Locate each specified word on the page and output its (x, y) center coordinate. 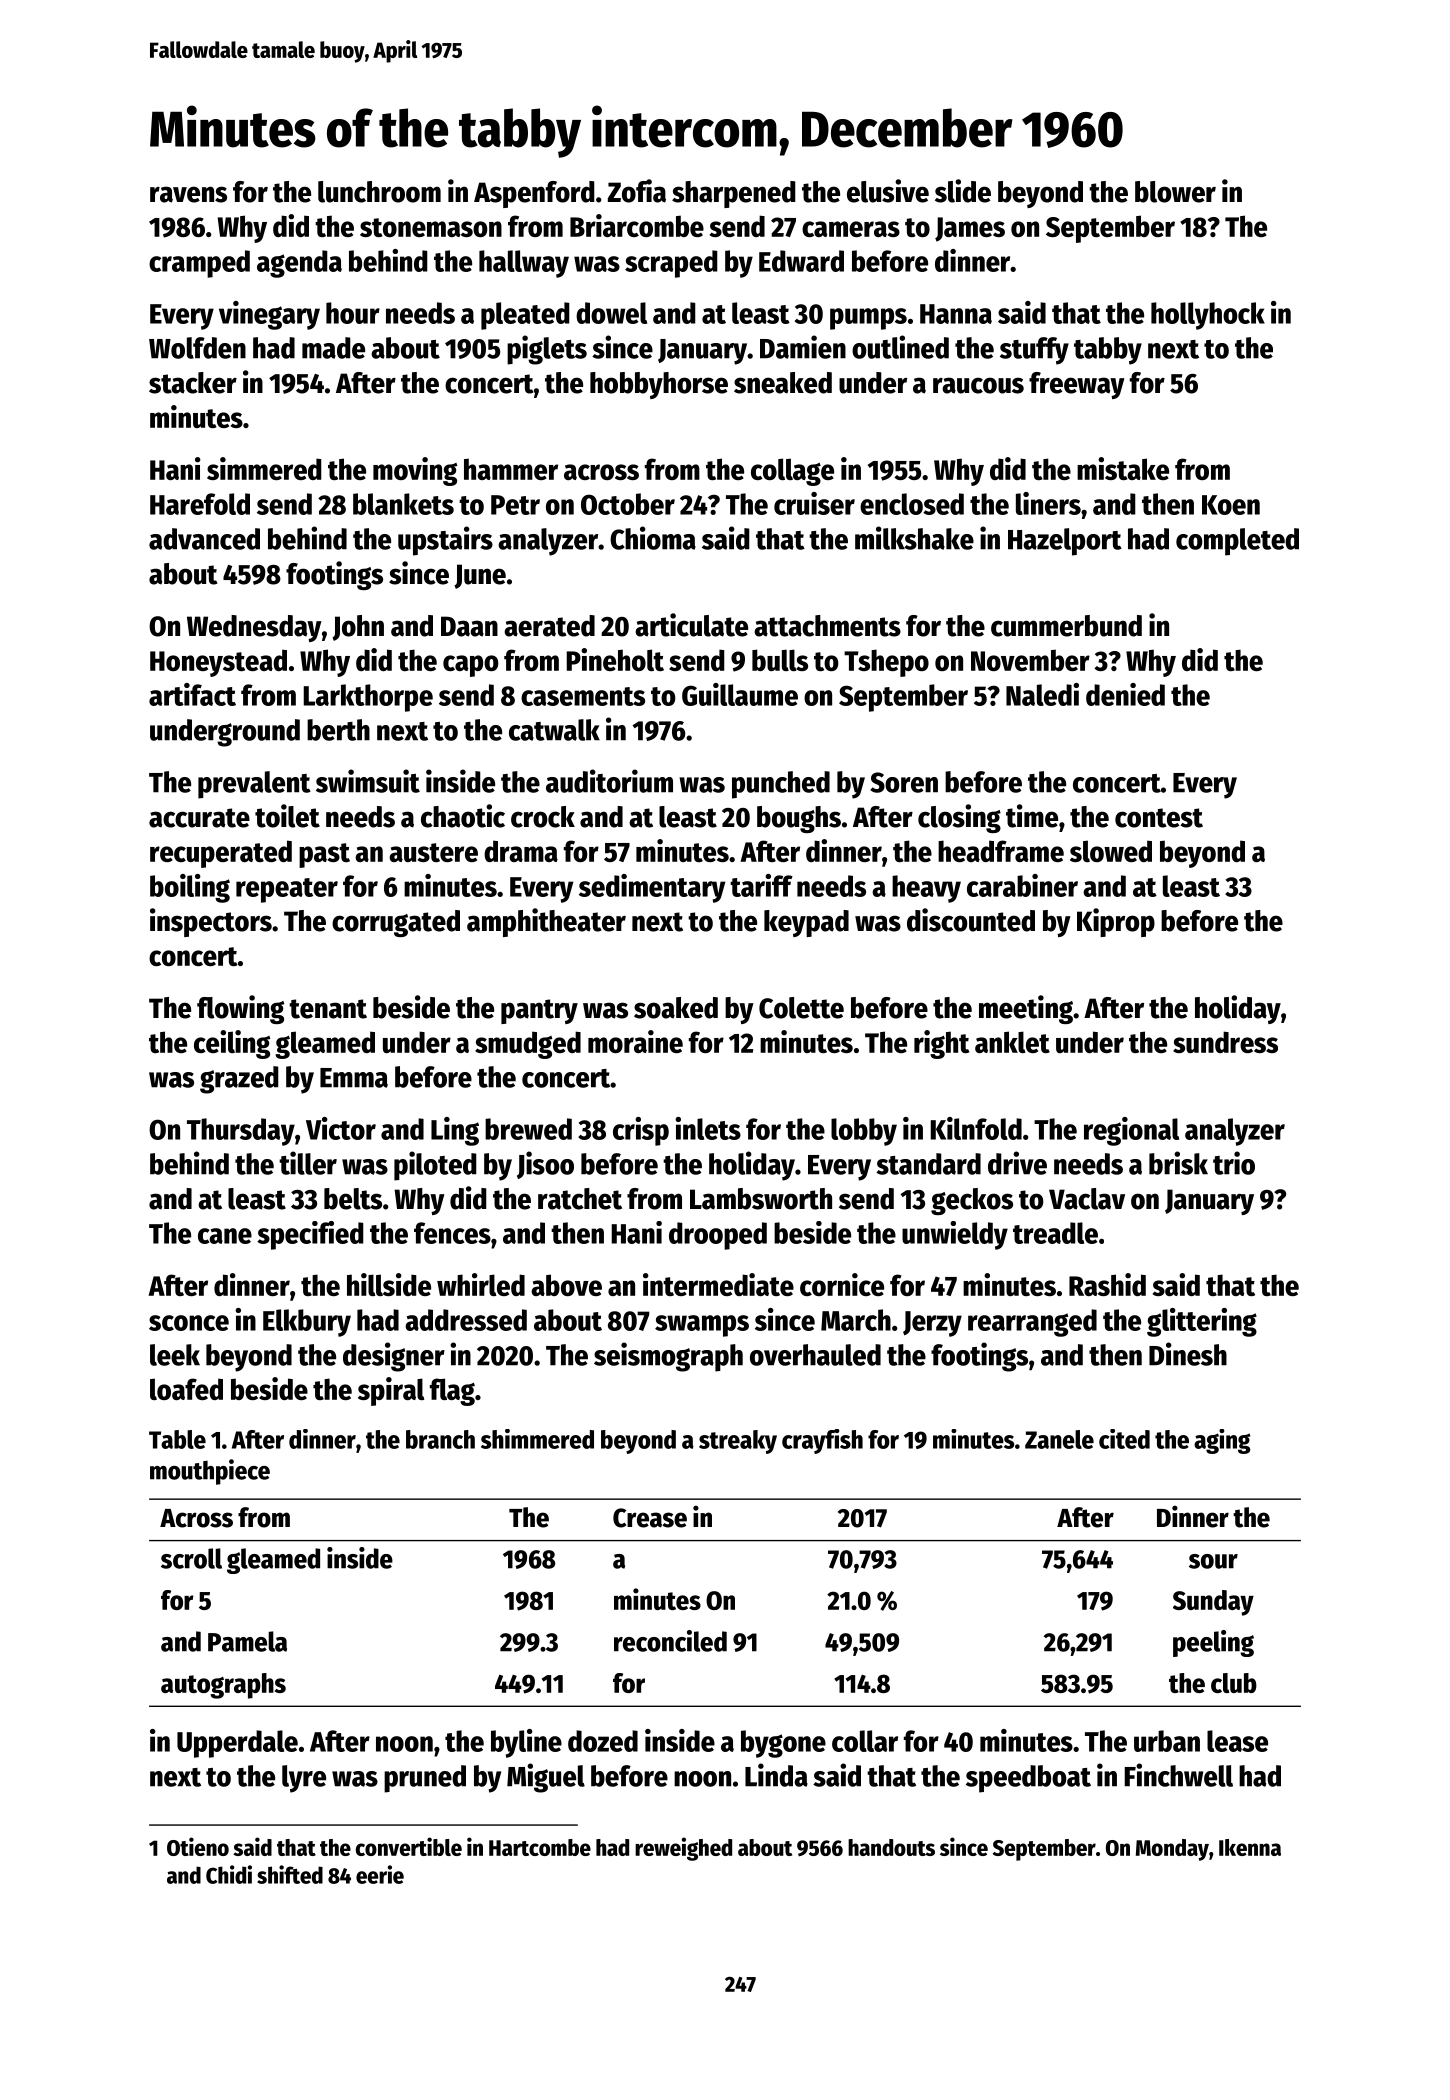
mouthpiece (210, 1472)
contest (1159, 818)
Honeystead (218, 663)
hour (353, 313)
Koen (1231, 505)
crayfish (822, 1441)
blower (1175, 192)
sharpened (734, 194)
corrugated (396, 923)
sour (1213, 1561)
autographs (223, 1686)
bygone (783, 1744)
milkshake (914, 538)
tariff (761, 885)
